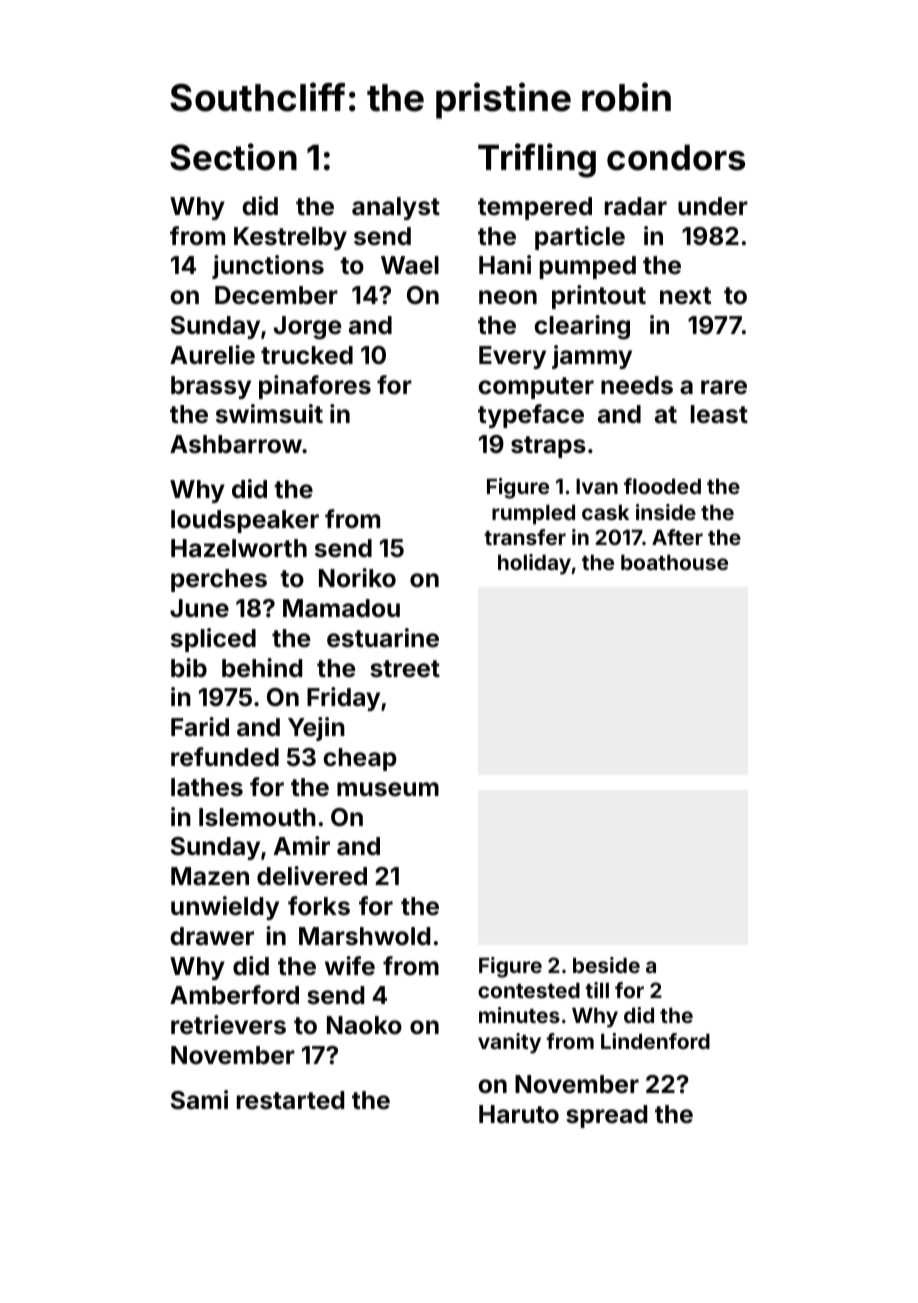 This page has width=918, height=1303. I want to click on Section, so click(233, 157).
